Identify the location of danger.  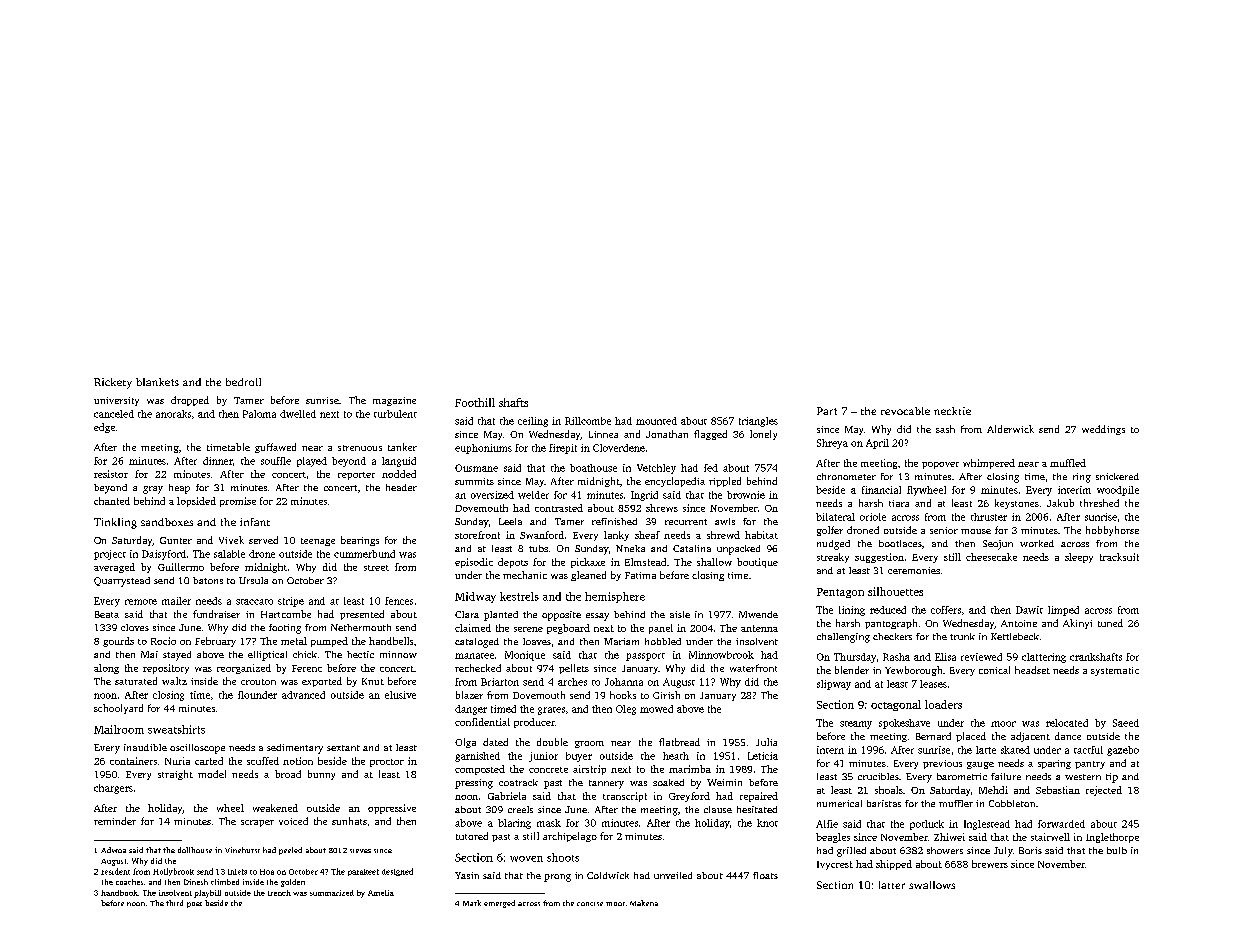
(471, 710).
